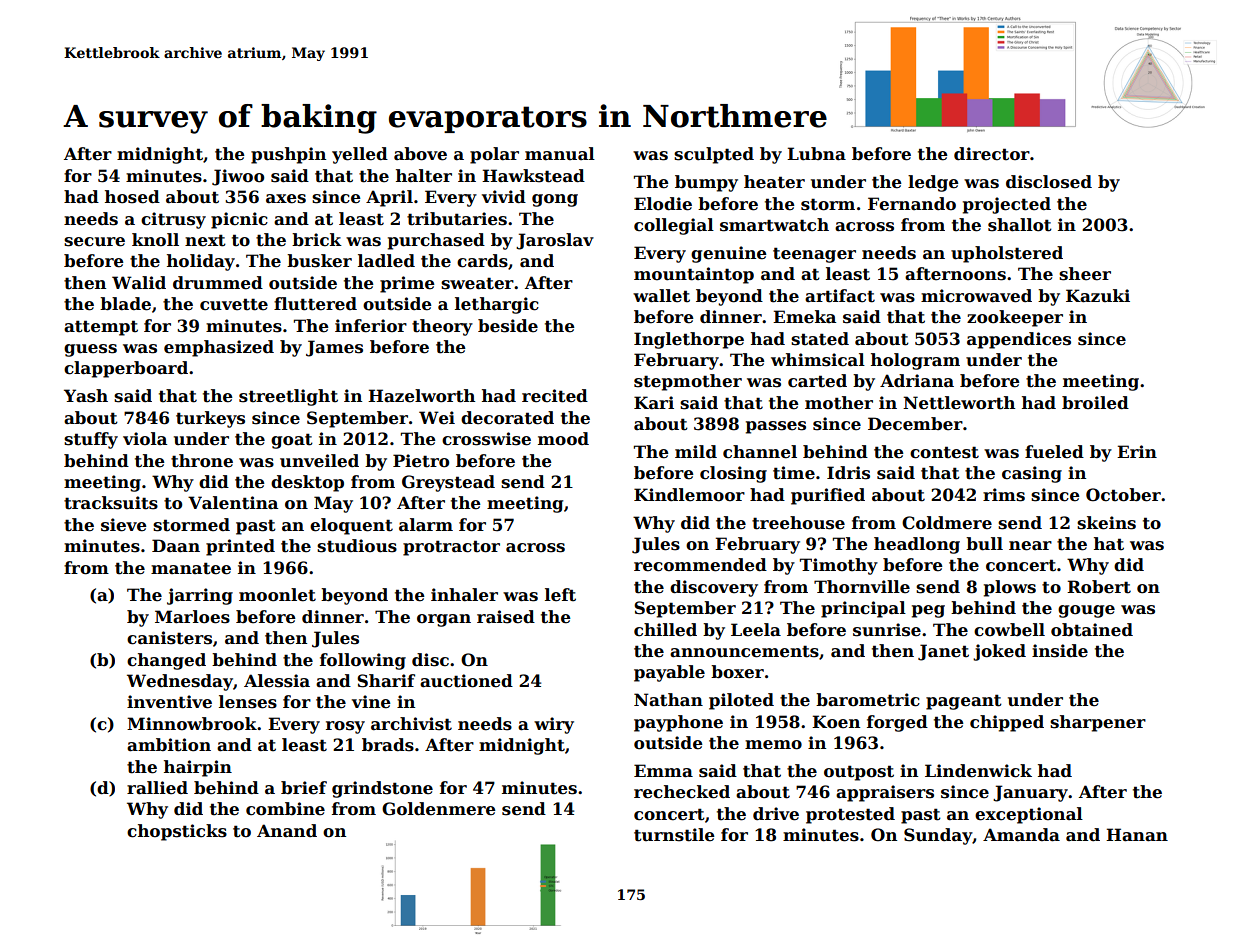 The height and width of the page is (952, 1233). What do you see at coordinates (288, 155) in the page?
I see `pushpin` at bounding box center [288, 155].
